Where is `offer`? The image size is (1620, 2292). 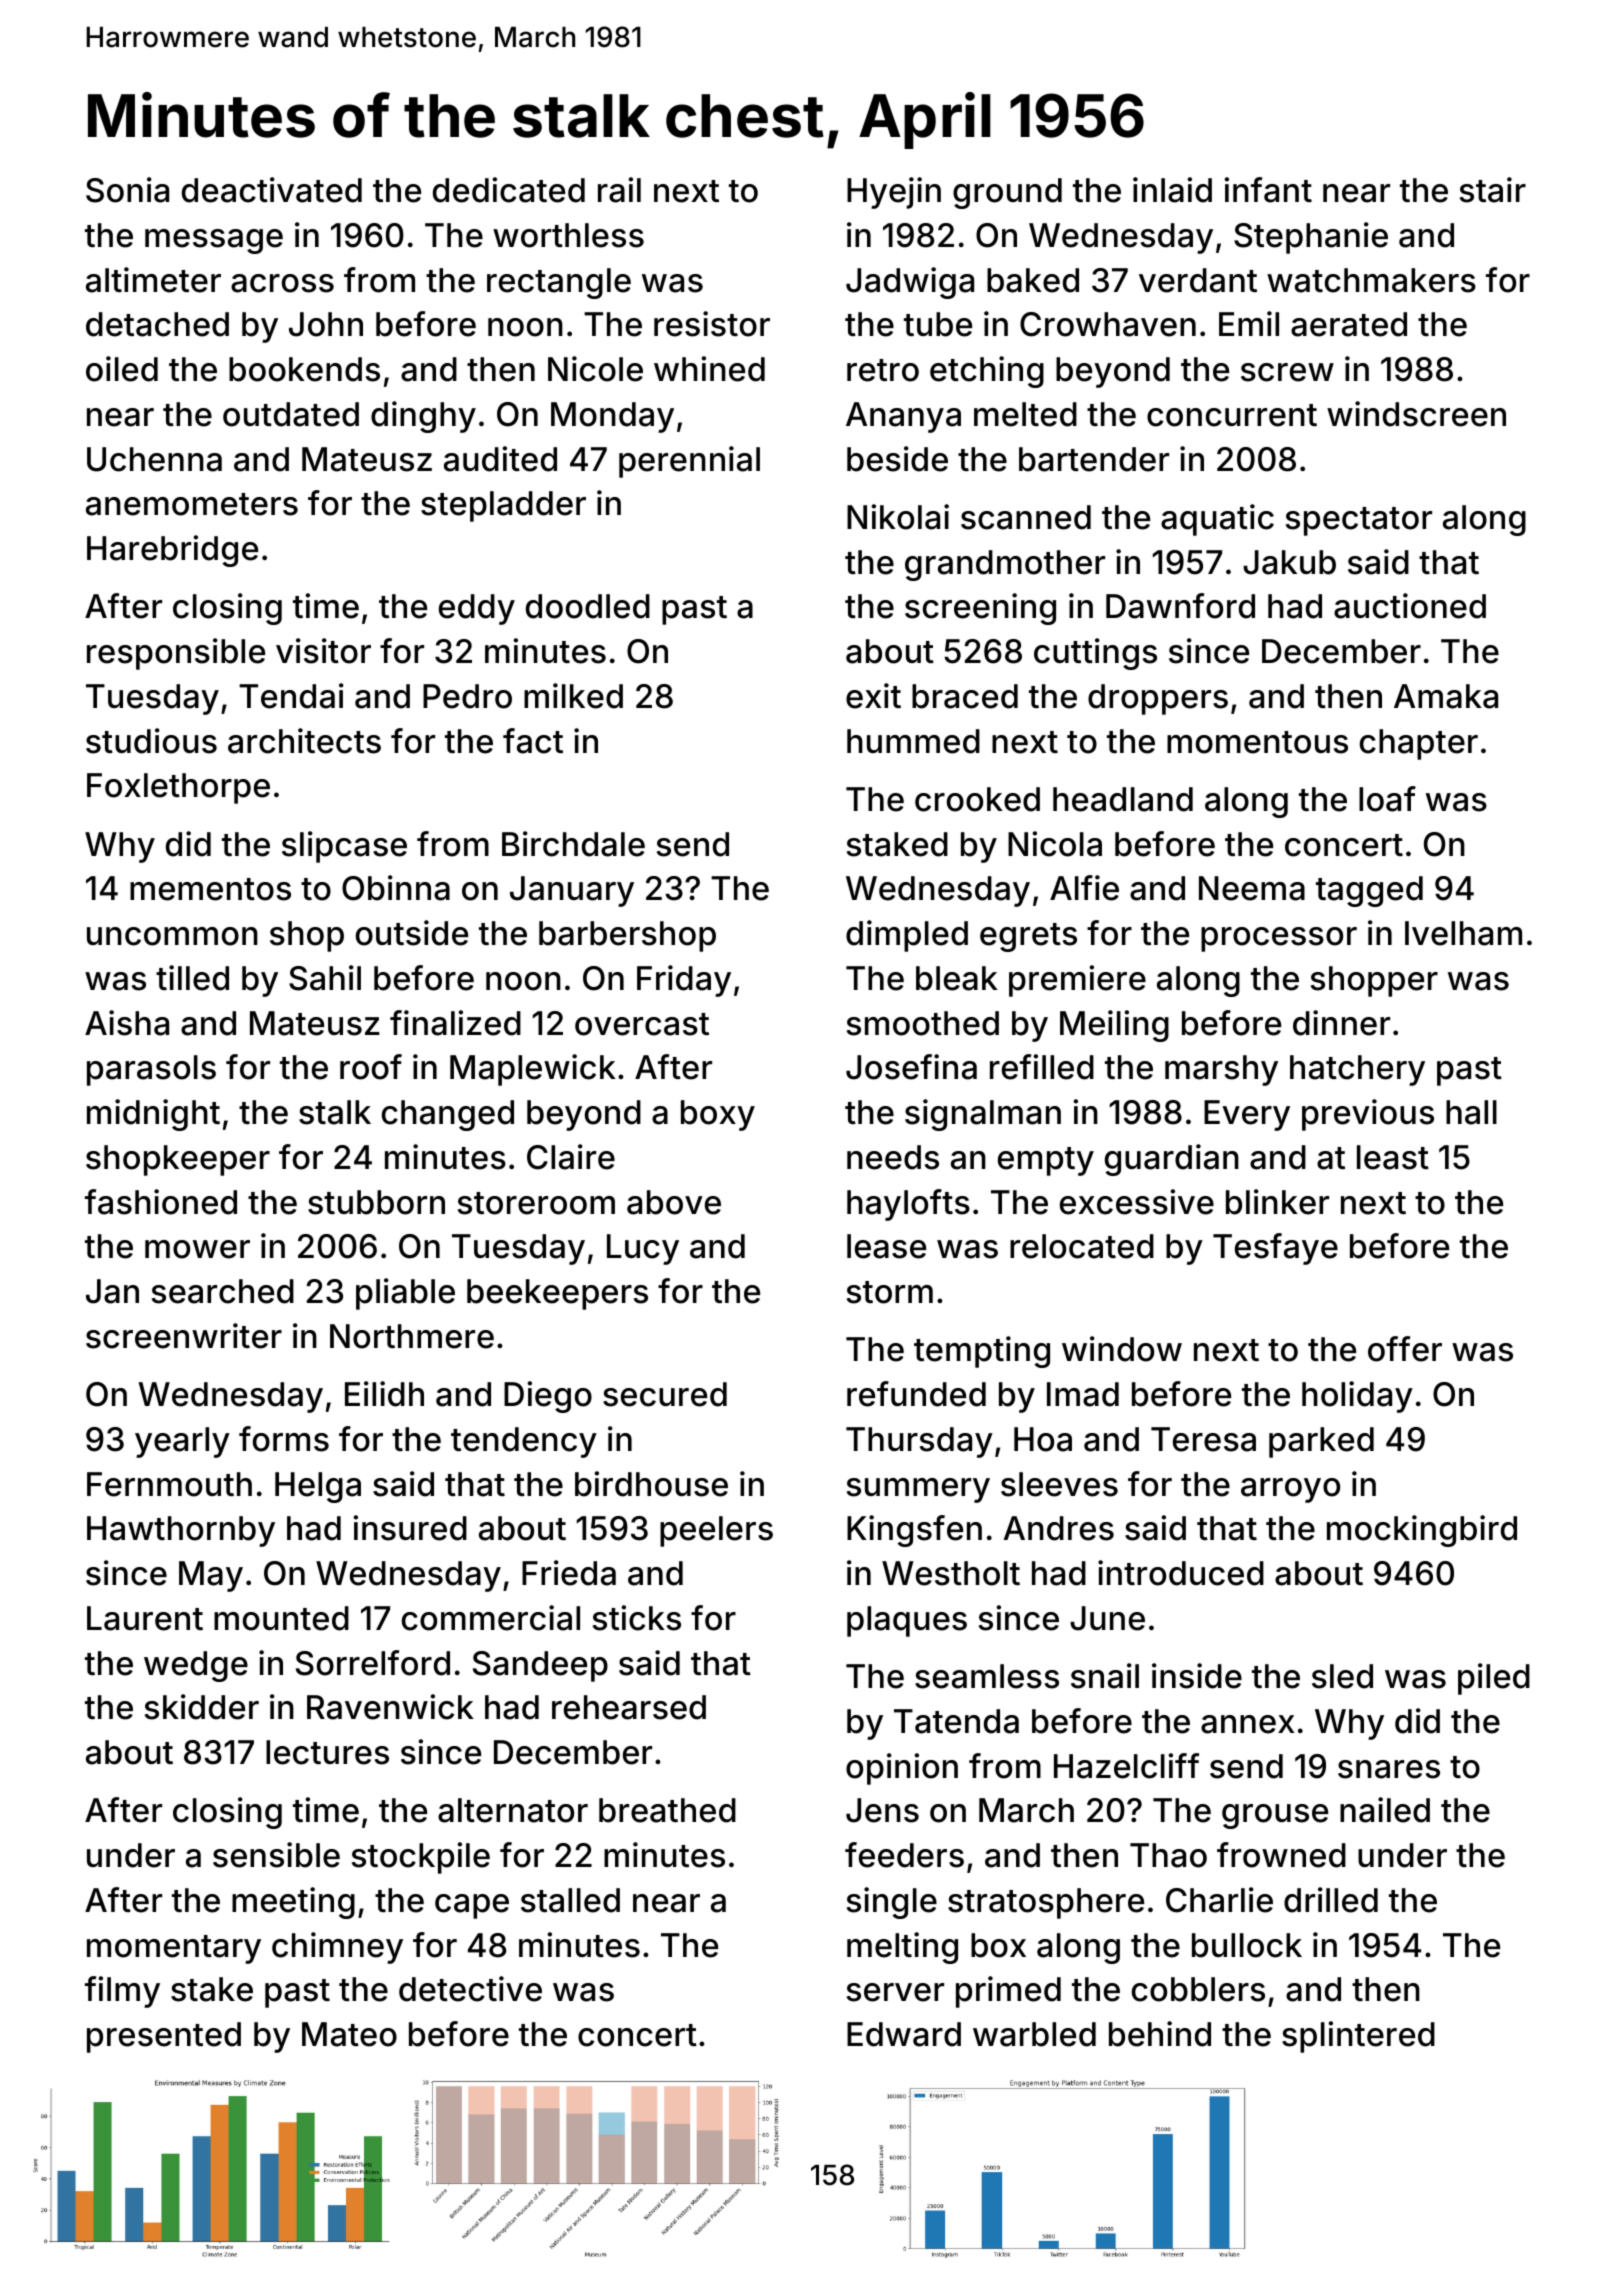
offer is located at coordinates (1405, 1349).
